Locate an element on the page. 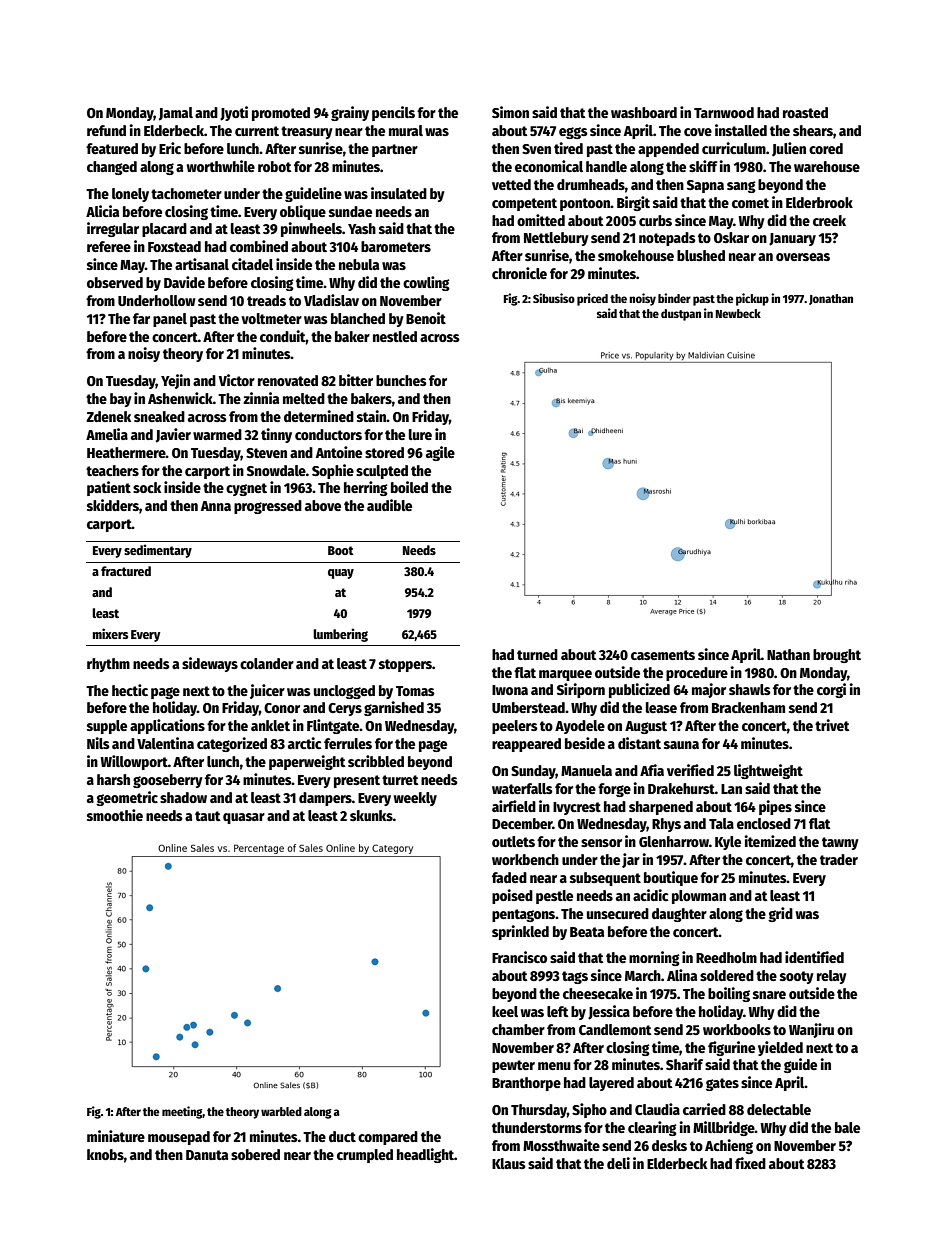 The height and width of the image is (1233, 952). pencils is located at coordinates (393, 113).
